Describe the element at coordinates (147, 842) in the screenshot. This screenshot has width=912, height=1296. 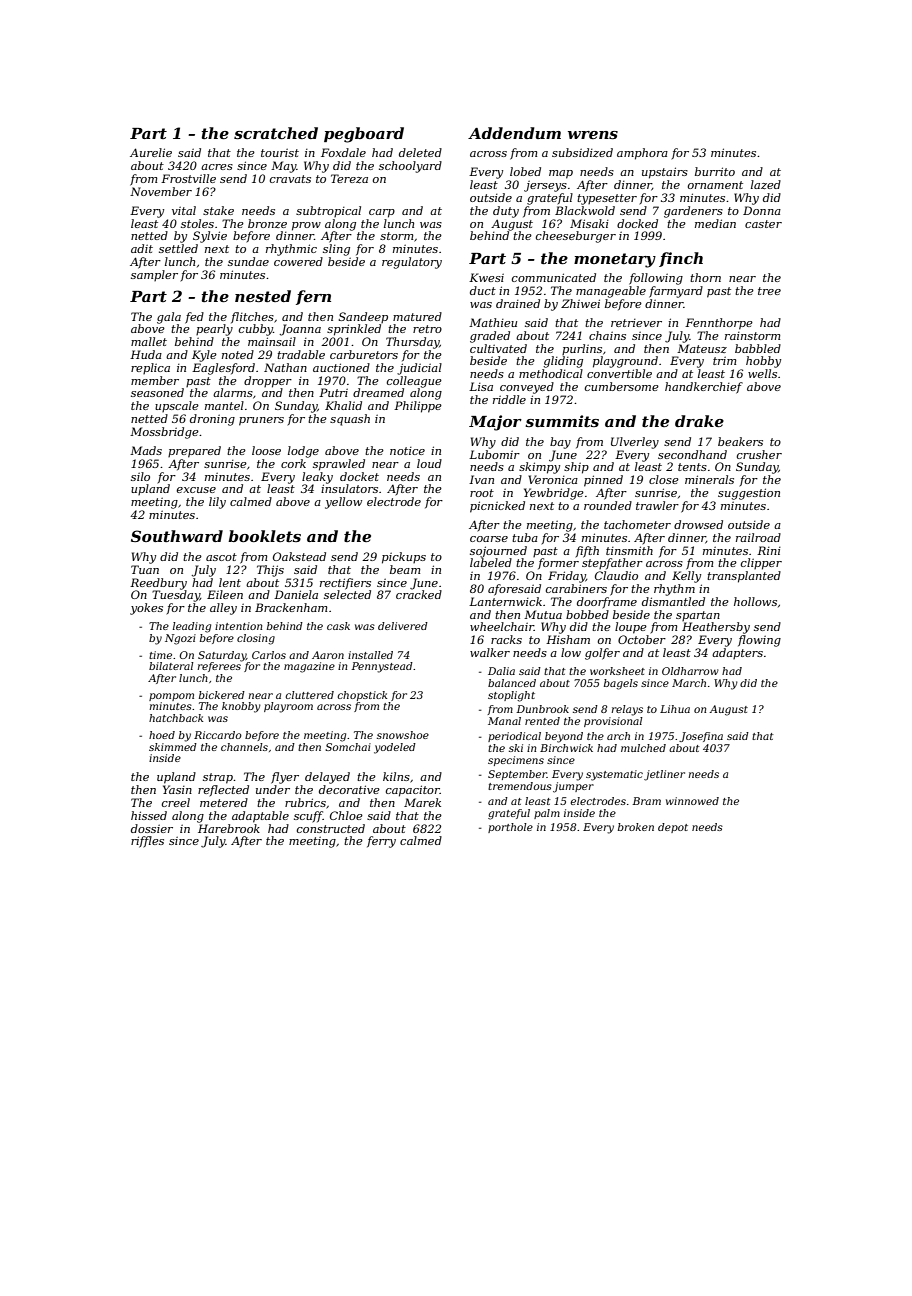
I see `riffles` at that location.
